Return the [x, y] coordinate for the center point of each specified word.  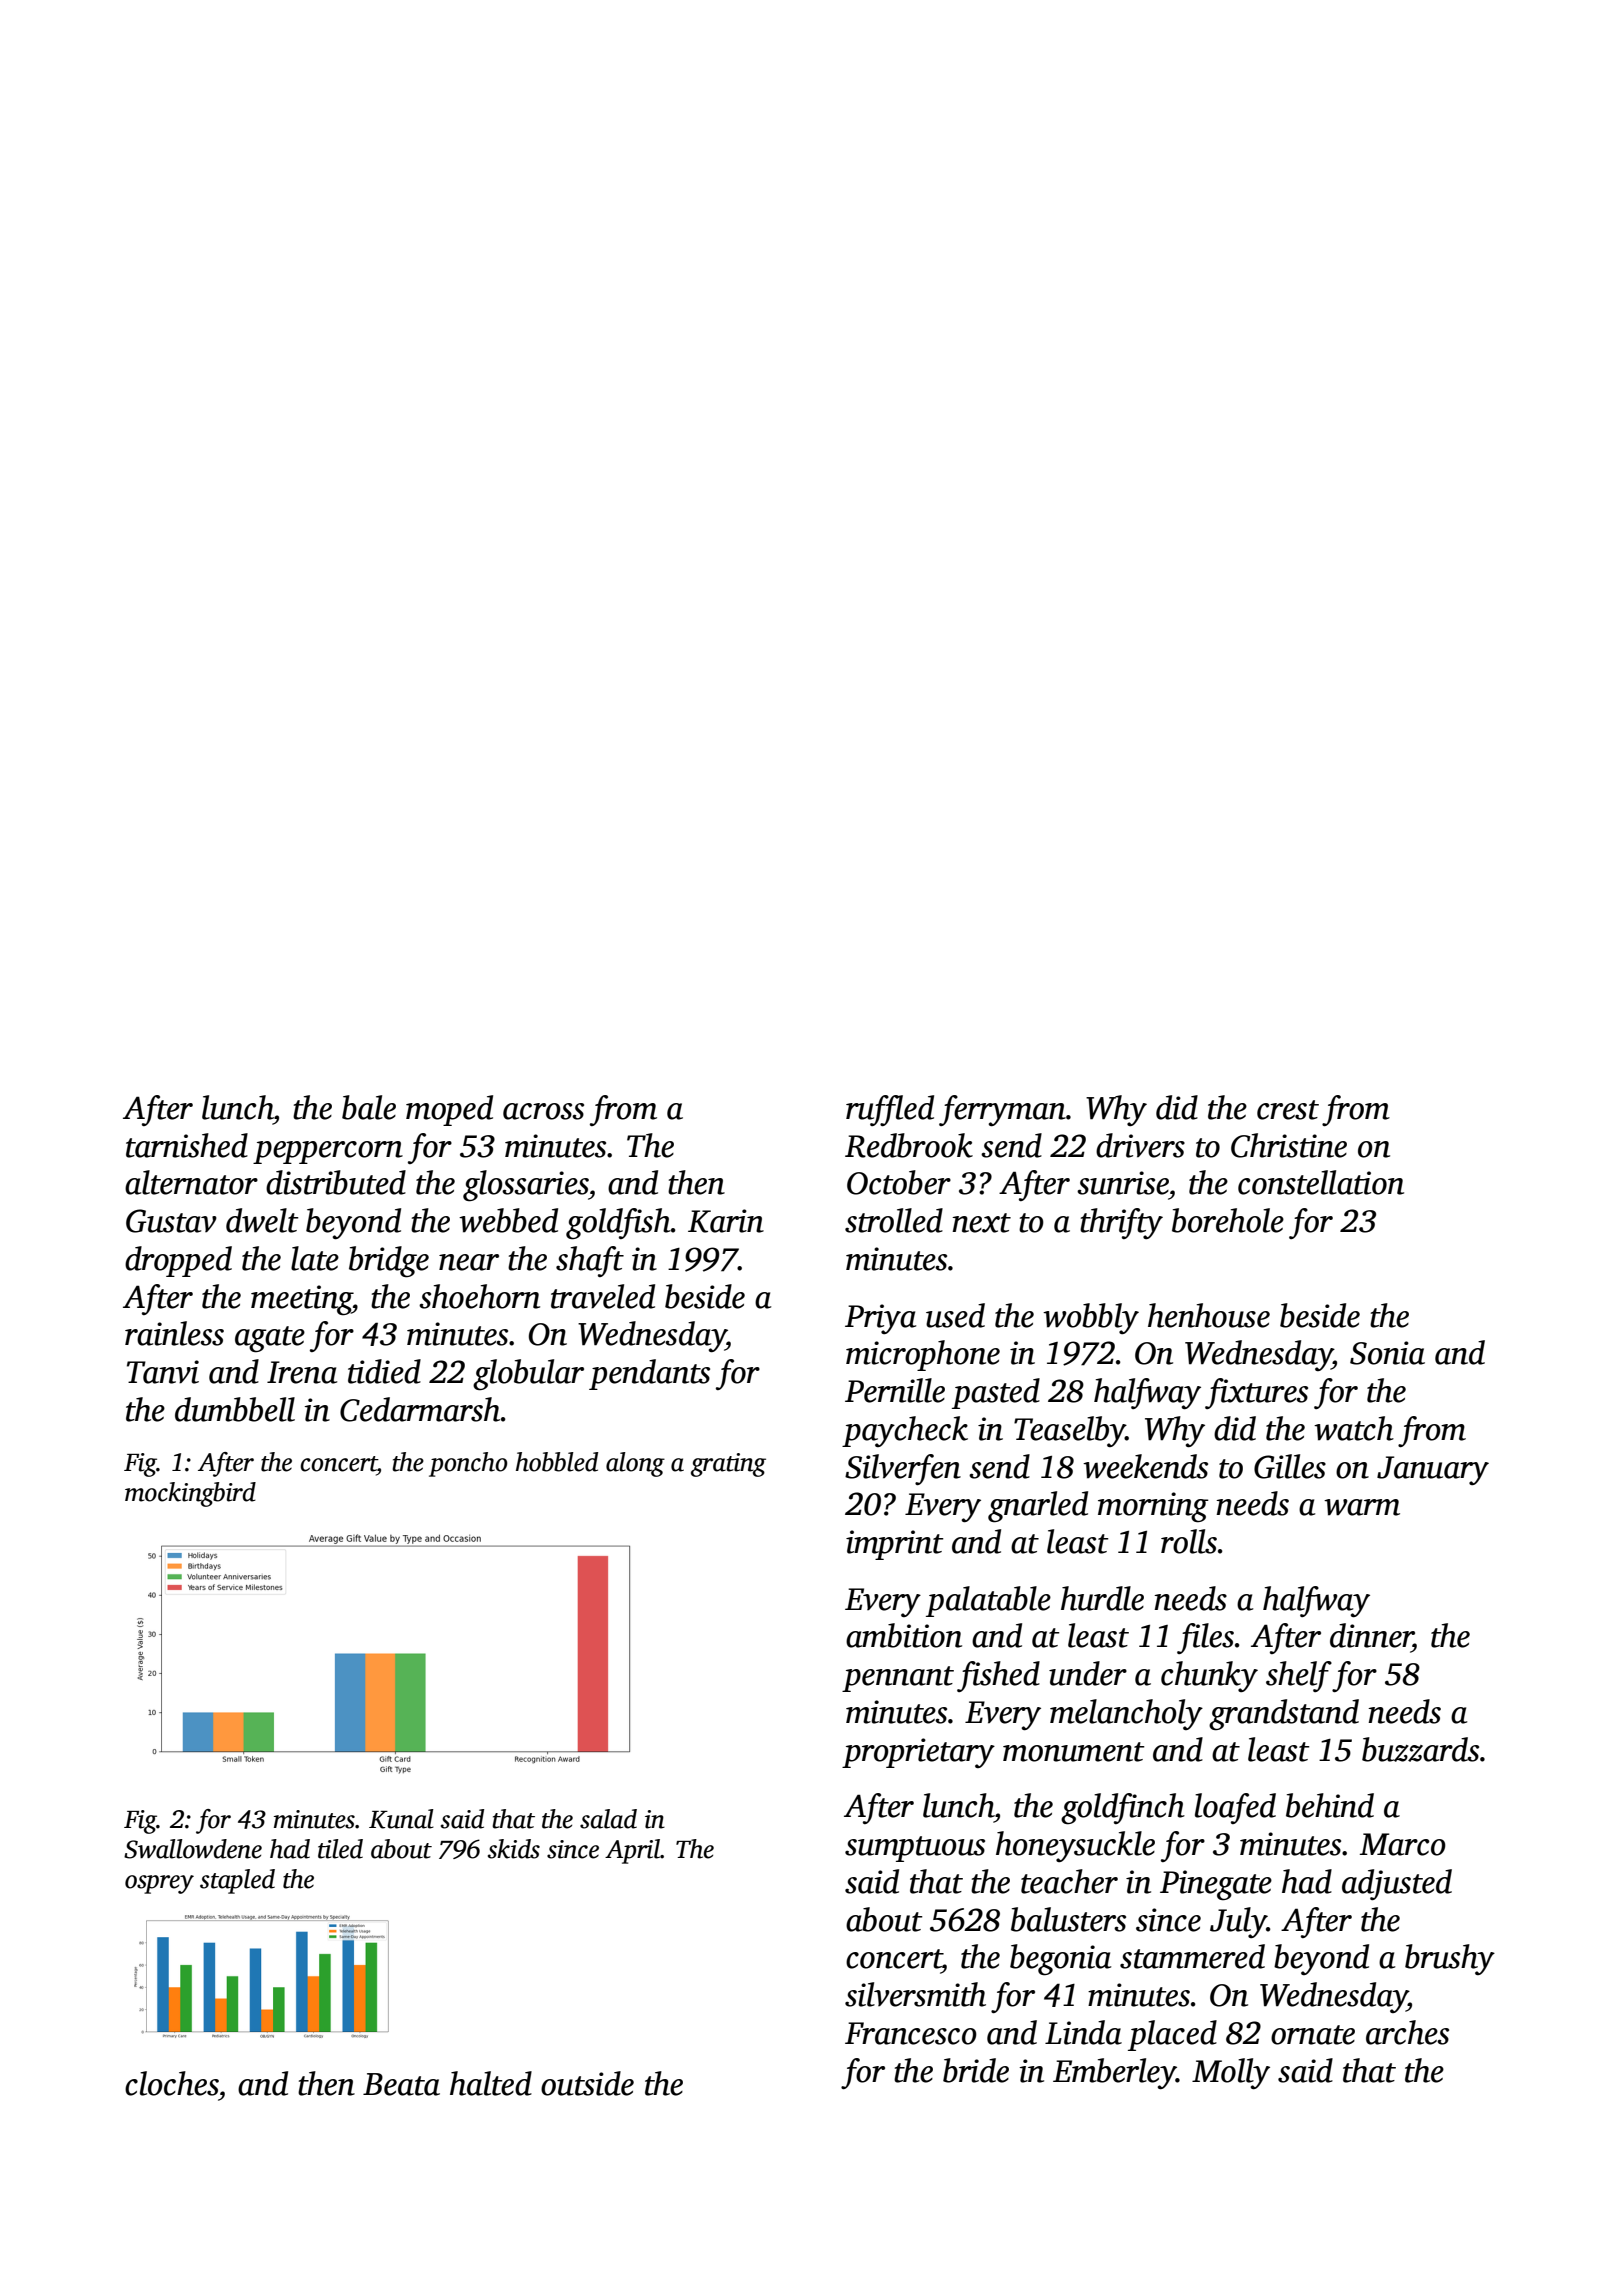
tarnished [187, 1145]
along [635, 1464]
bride [976, 2070]
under [1088, 1673]
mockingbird [190, 1494]
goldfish [618, 1224]
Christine [1289, 1145]
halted [491, 2083]
